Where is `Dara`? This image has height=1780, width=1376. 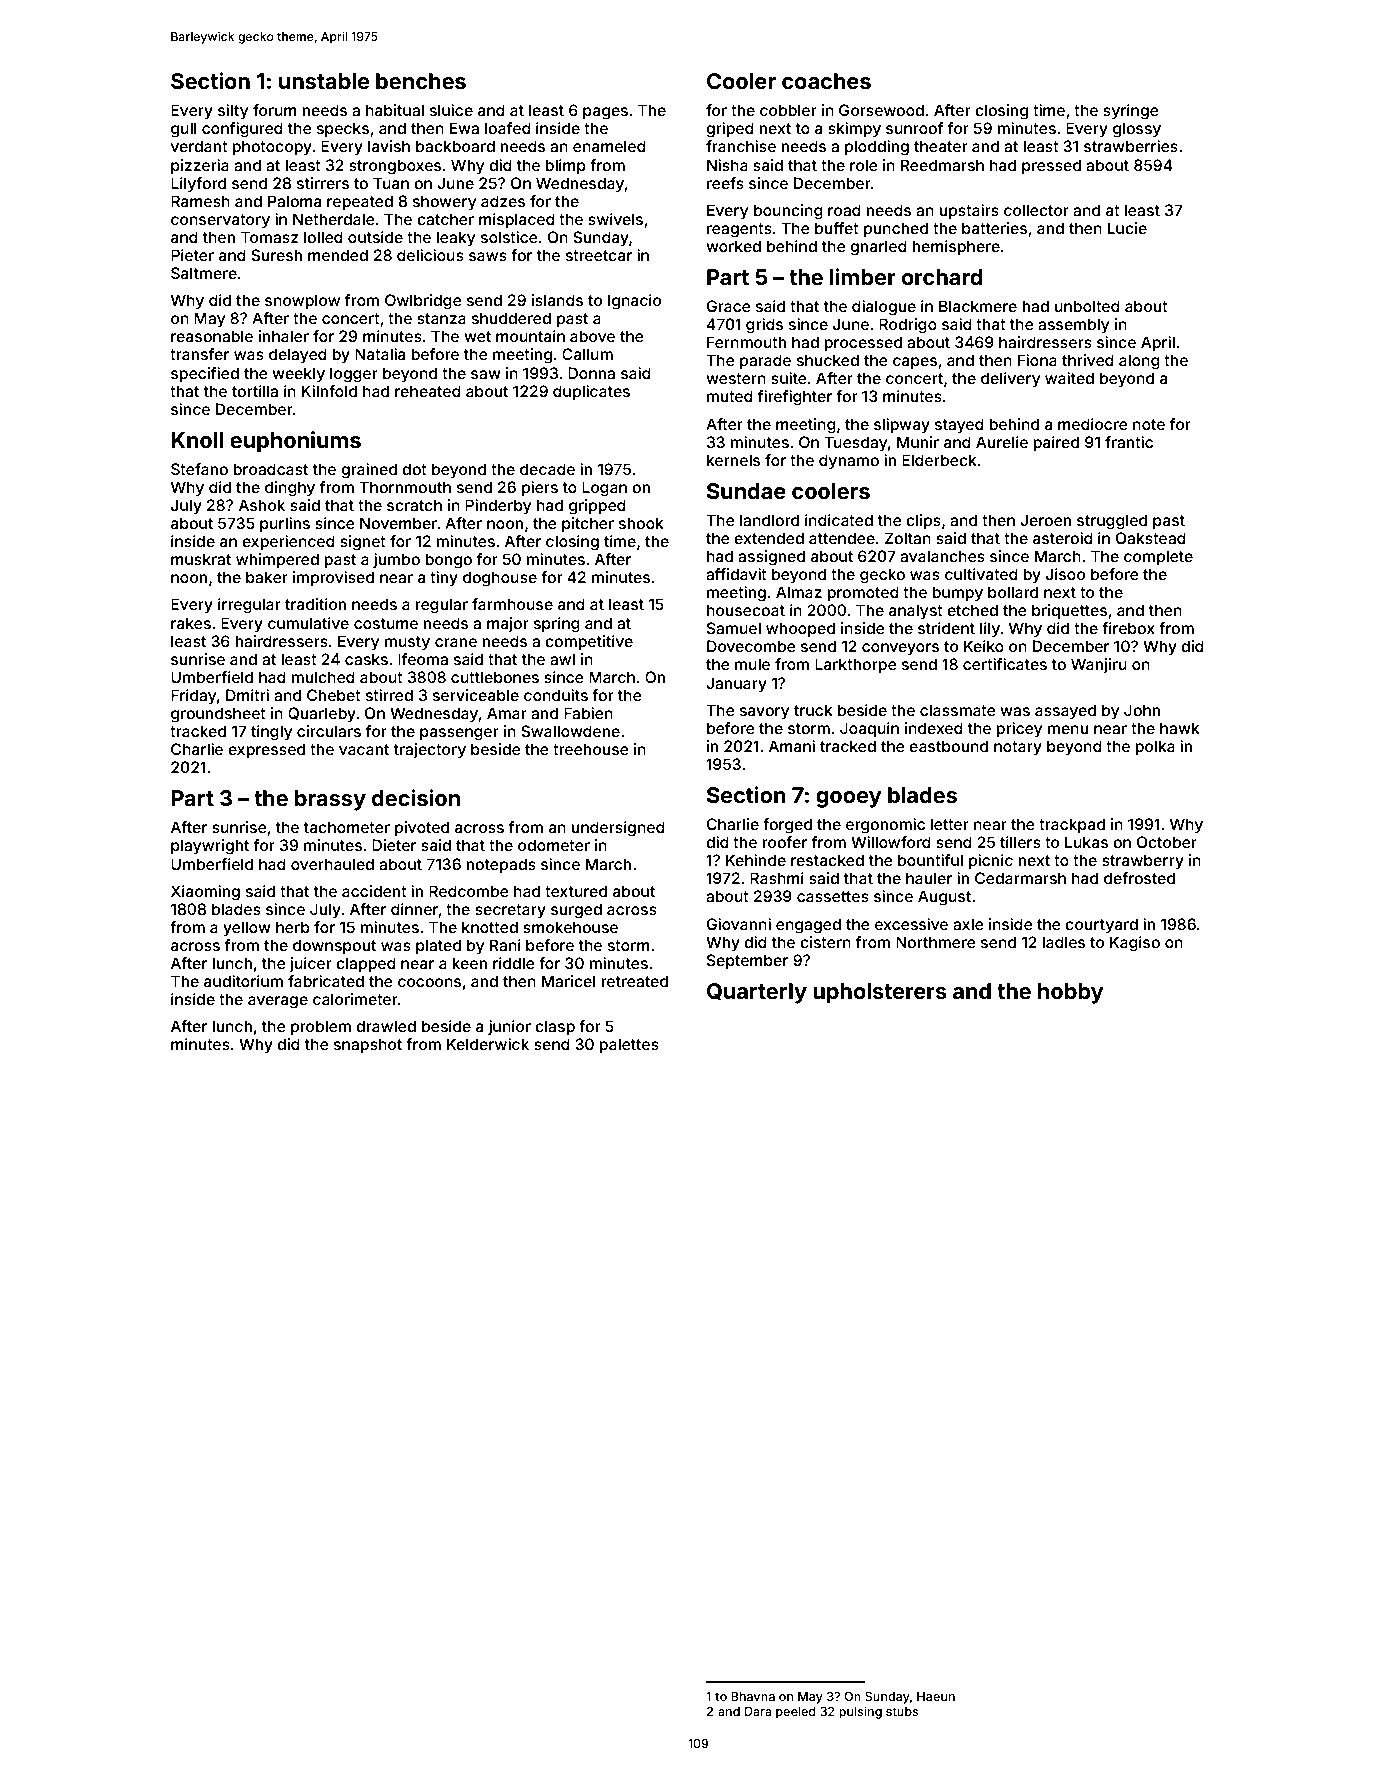 Dara is located at coordinates (758, 1711).
